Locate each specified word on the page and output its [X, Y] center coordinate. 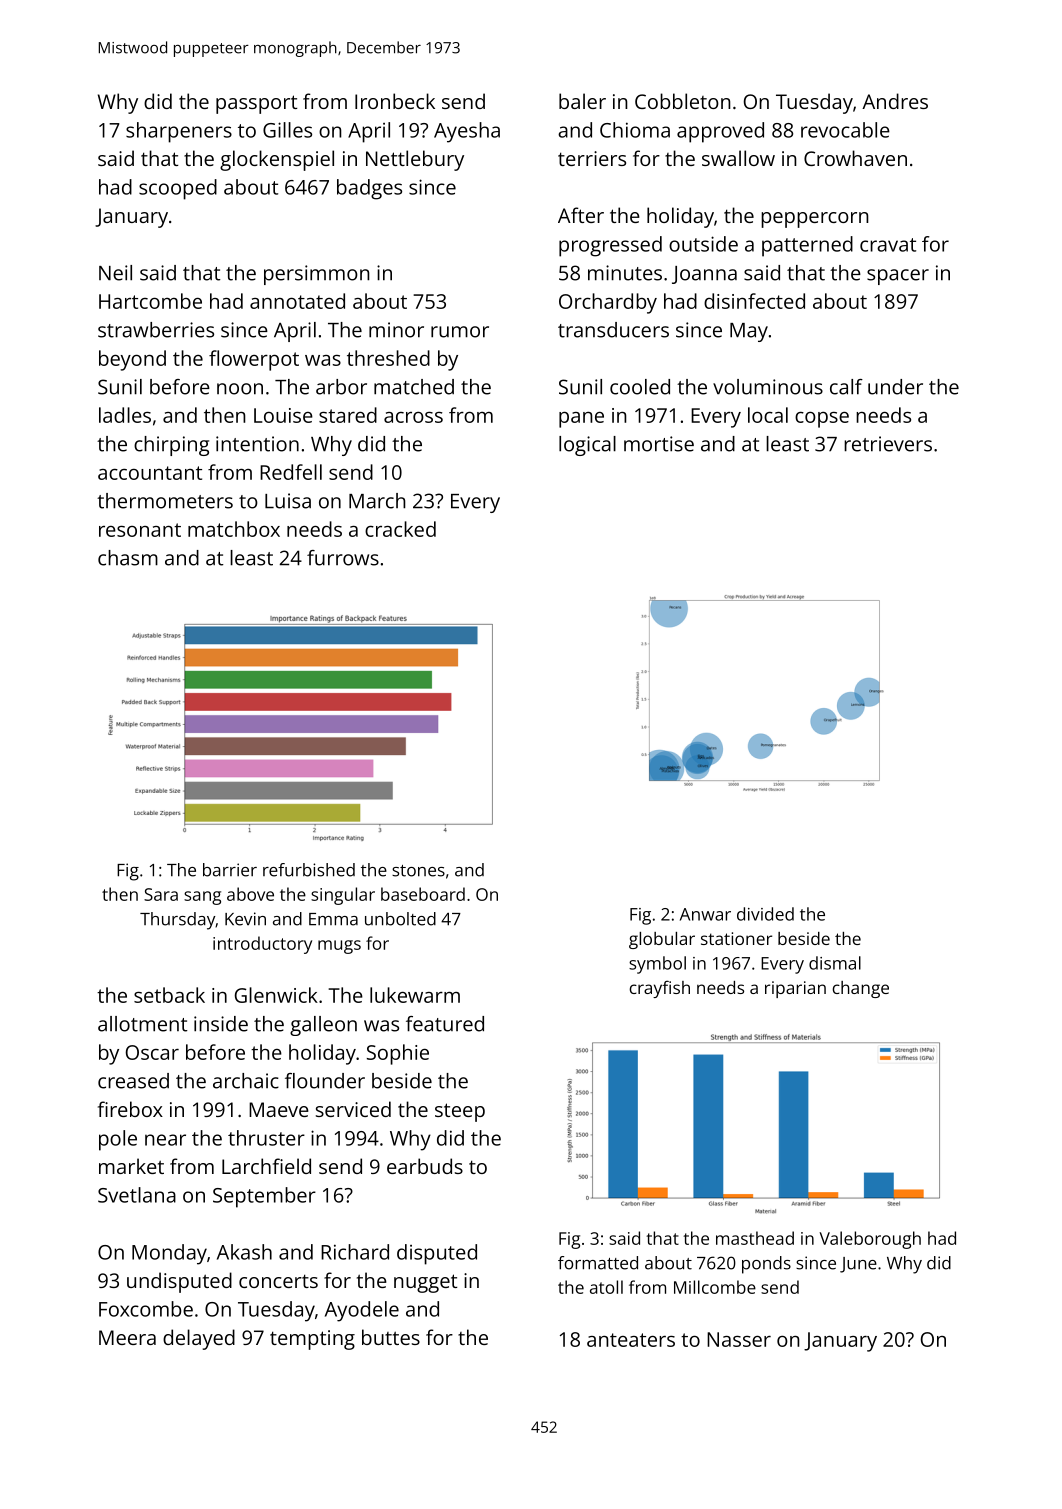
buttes [391, 1337]
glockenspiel [277, 160]
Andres [895, 101]
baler [582, 101]
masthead [755, 1238]
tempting [312, 1340]
